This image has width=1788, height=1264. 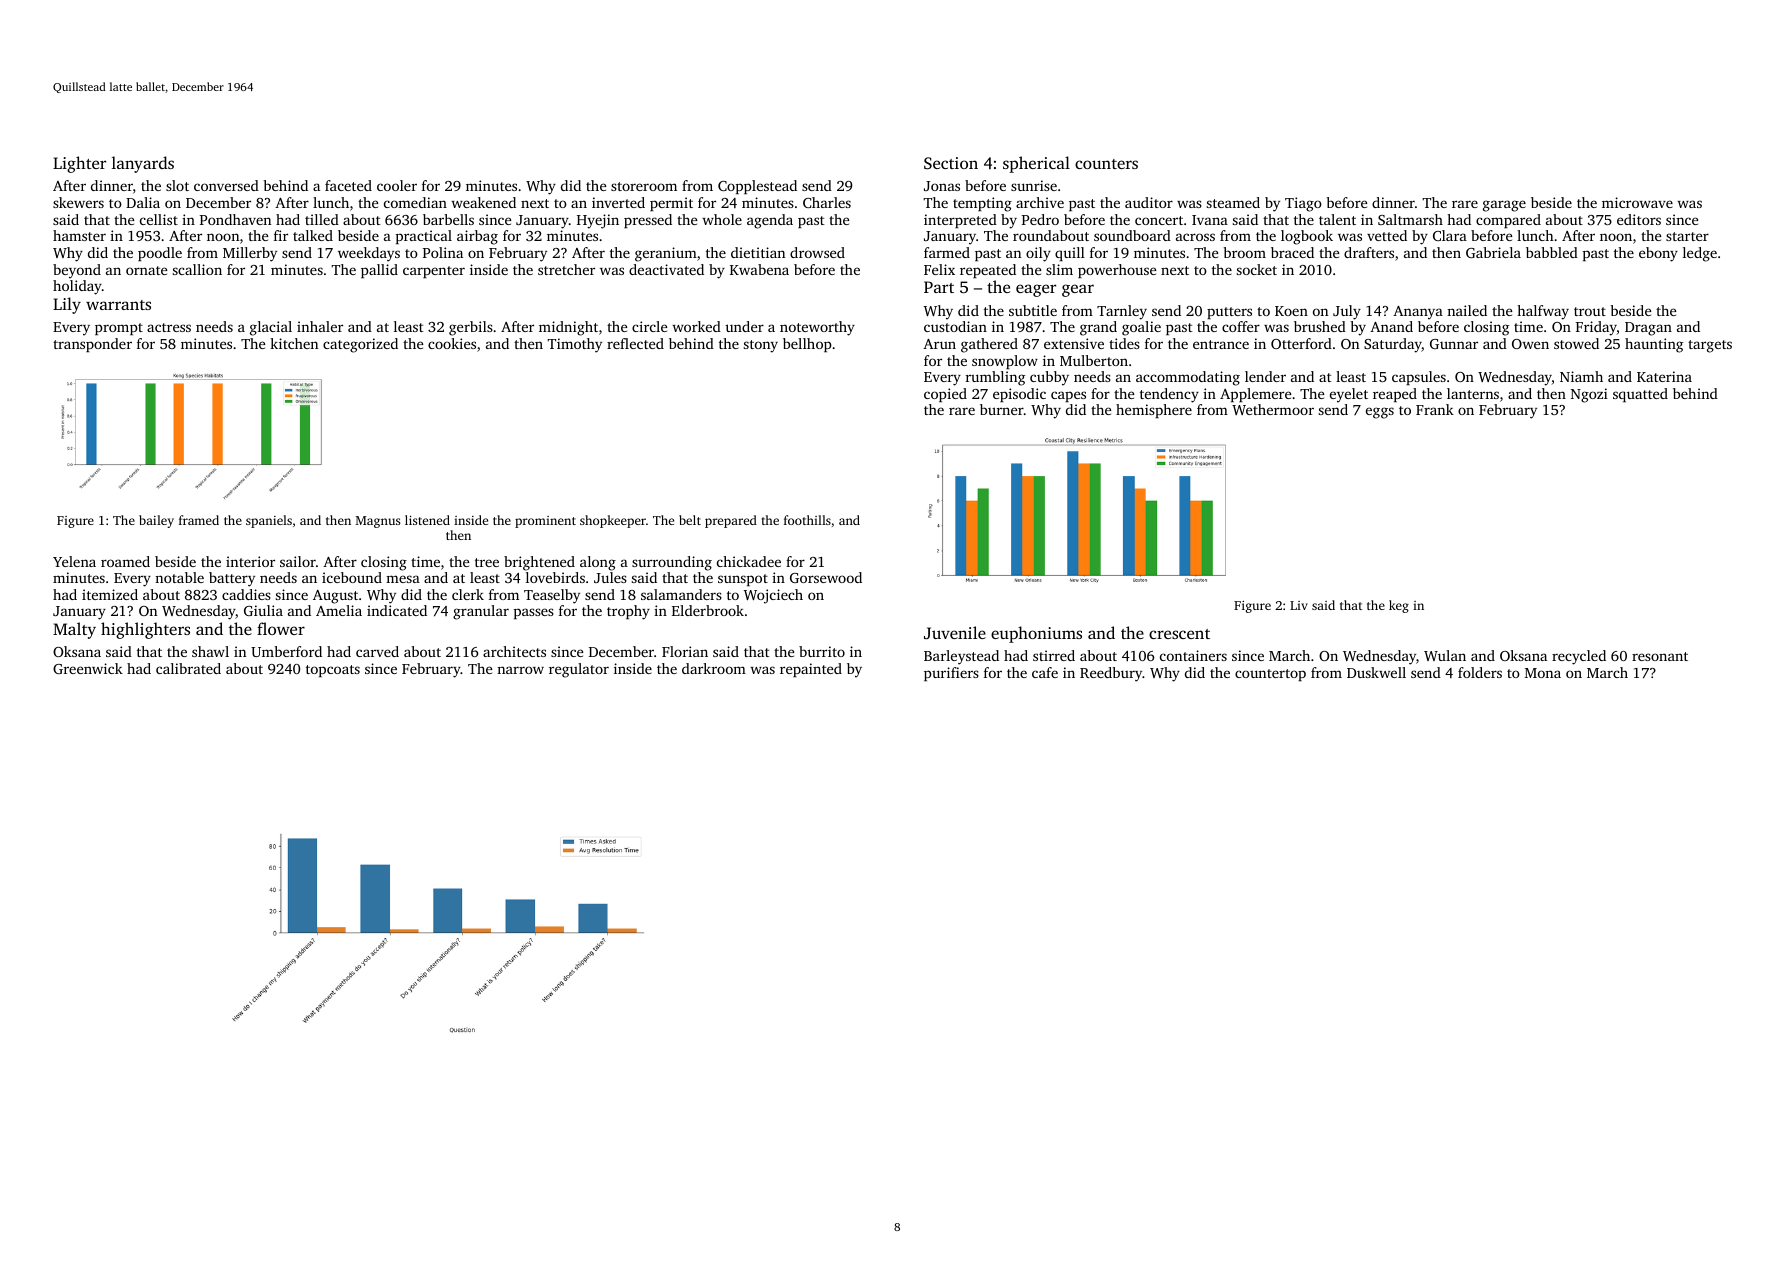 What do you see at coordinates (110, 594) in the image?
I see `itemized` at bounding box center [110, 594].
